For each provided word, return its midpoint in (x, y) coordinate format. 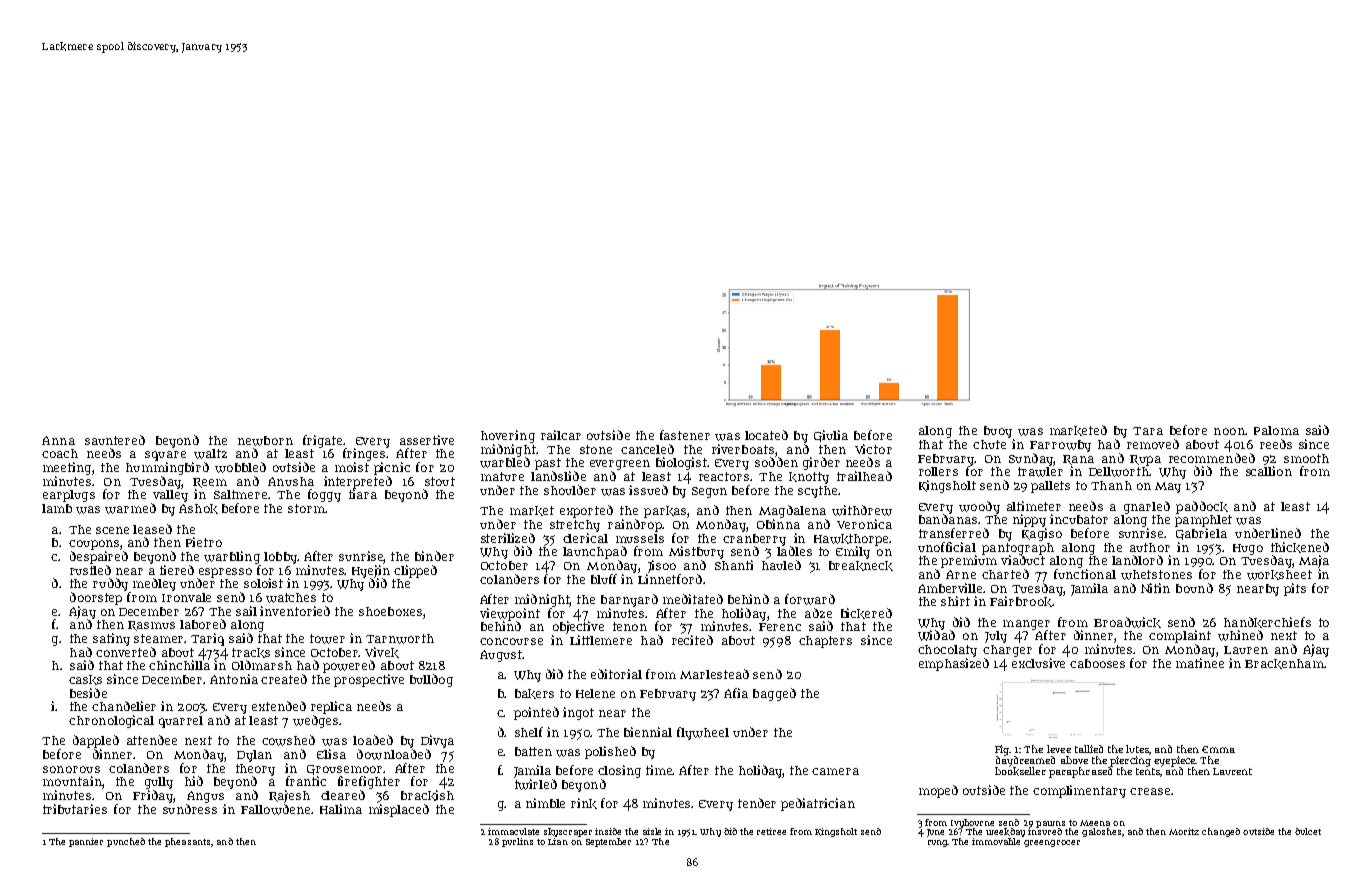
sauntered (115, 440)
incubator (1079, 519)
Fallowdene (275, 809)
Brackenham (1284, 664)
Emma (1218, 749)
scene (112, 530)
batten (533, 751)
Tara (1148, 431)
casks (85, 680)
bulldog (431, 680)
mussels (640, 538)
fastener (685, 435)
